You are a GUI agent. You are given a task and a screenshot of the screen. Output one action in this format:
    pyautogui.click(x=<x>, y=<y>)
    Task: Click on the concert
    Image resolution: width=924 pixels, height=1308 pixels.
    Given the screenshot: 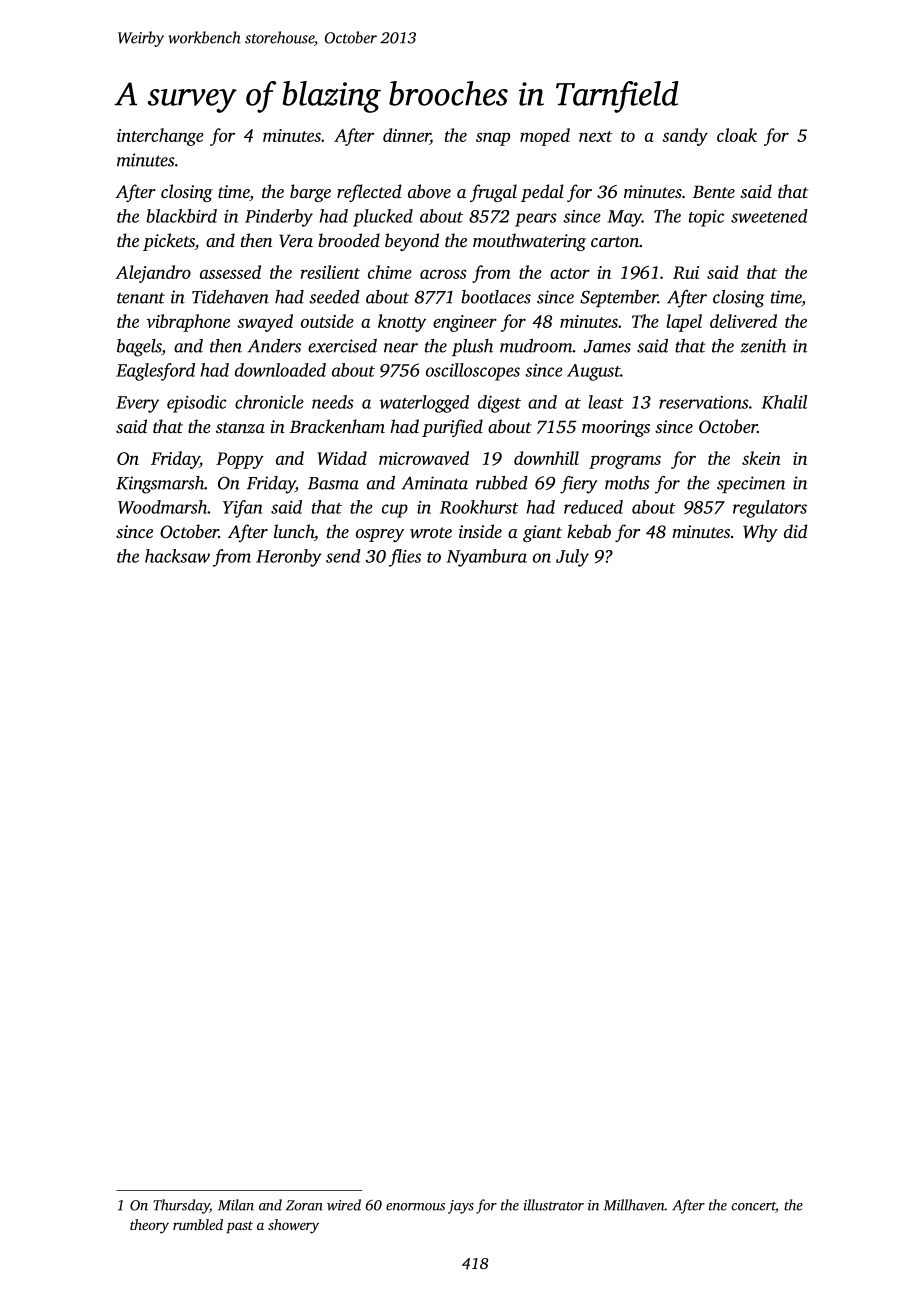 What is the action you would take?
    pyautogui.click(x=753, y=1207)
